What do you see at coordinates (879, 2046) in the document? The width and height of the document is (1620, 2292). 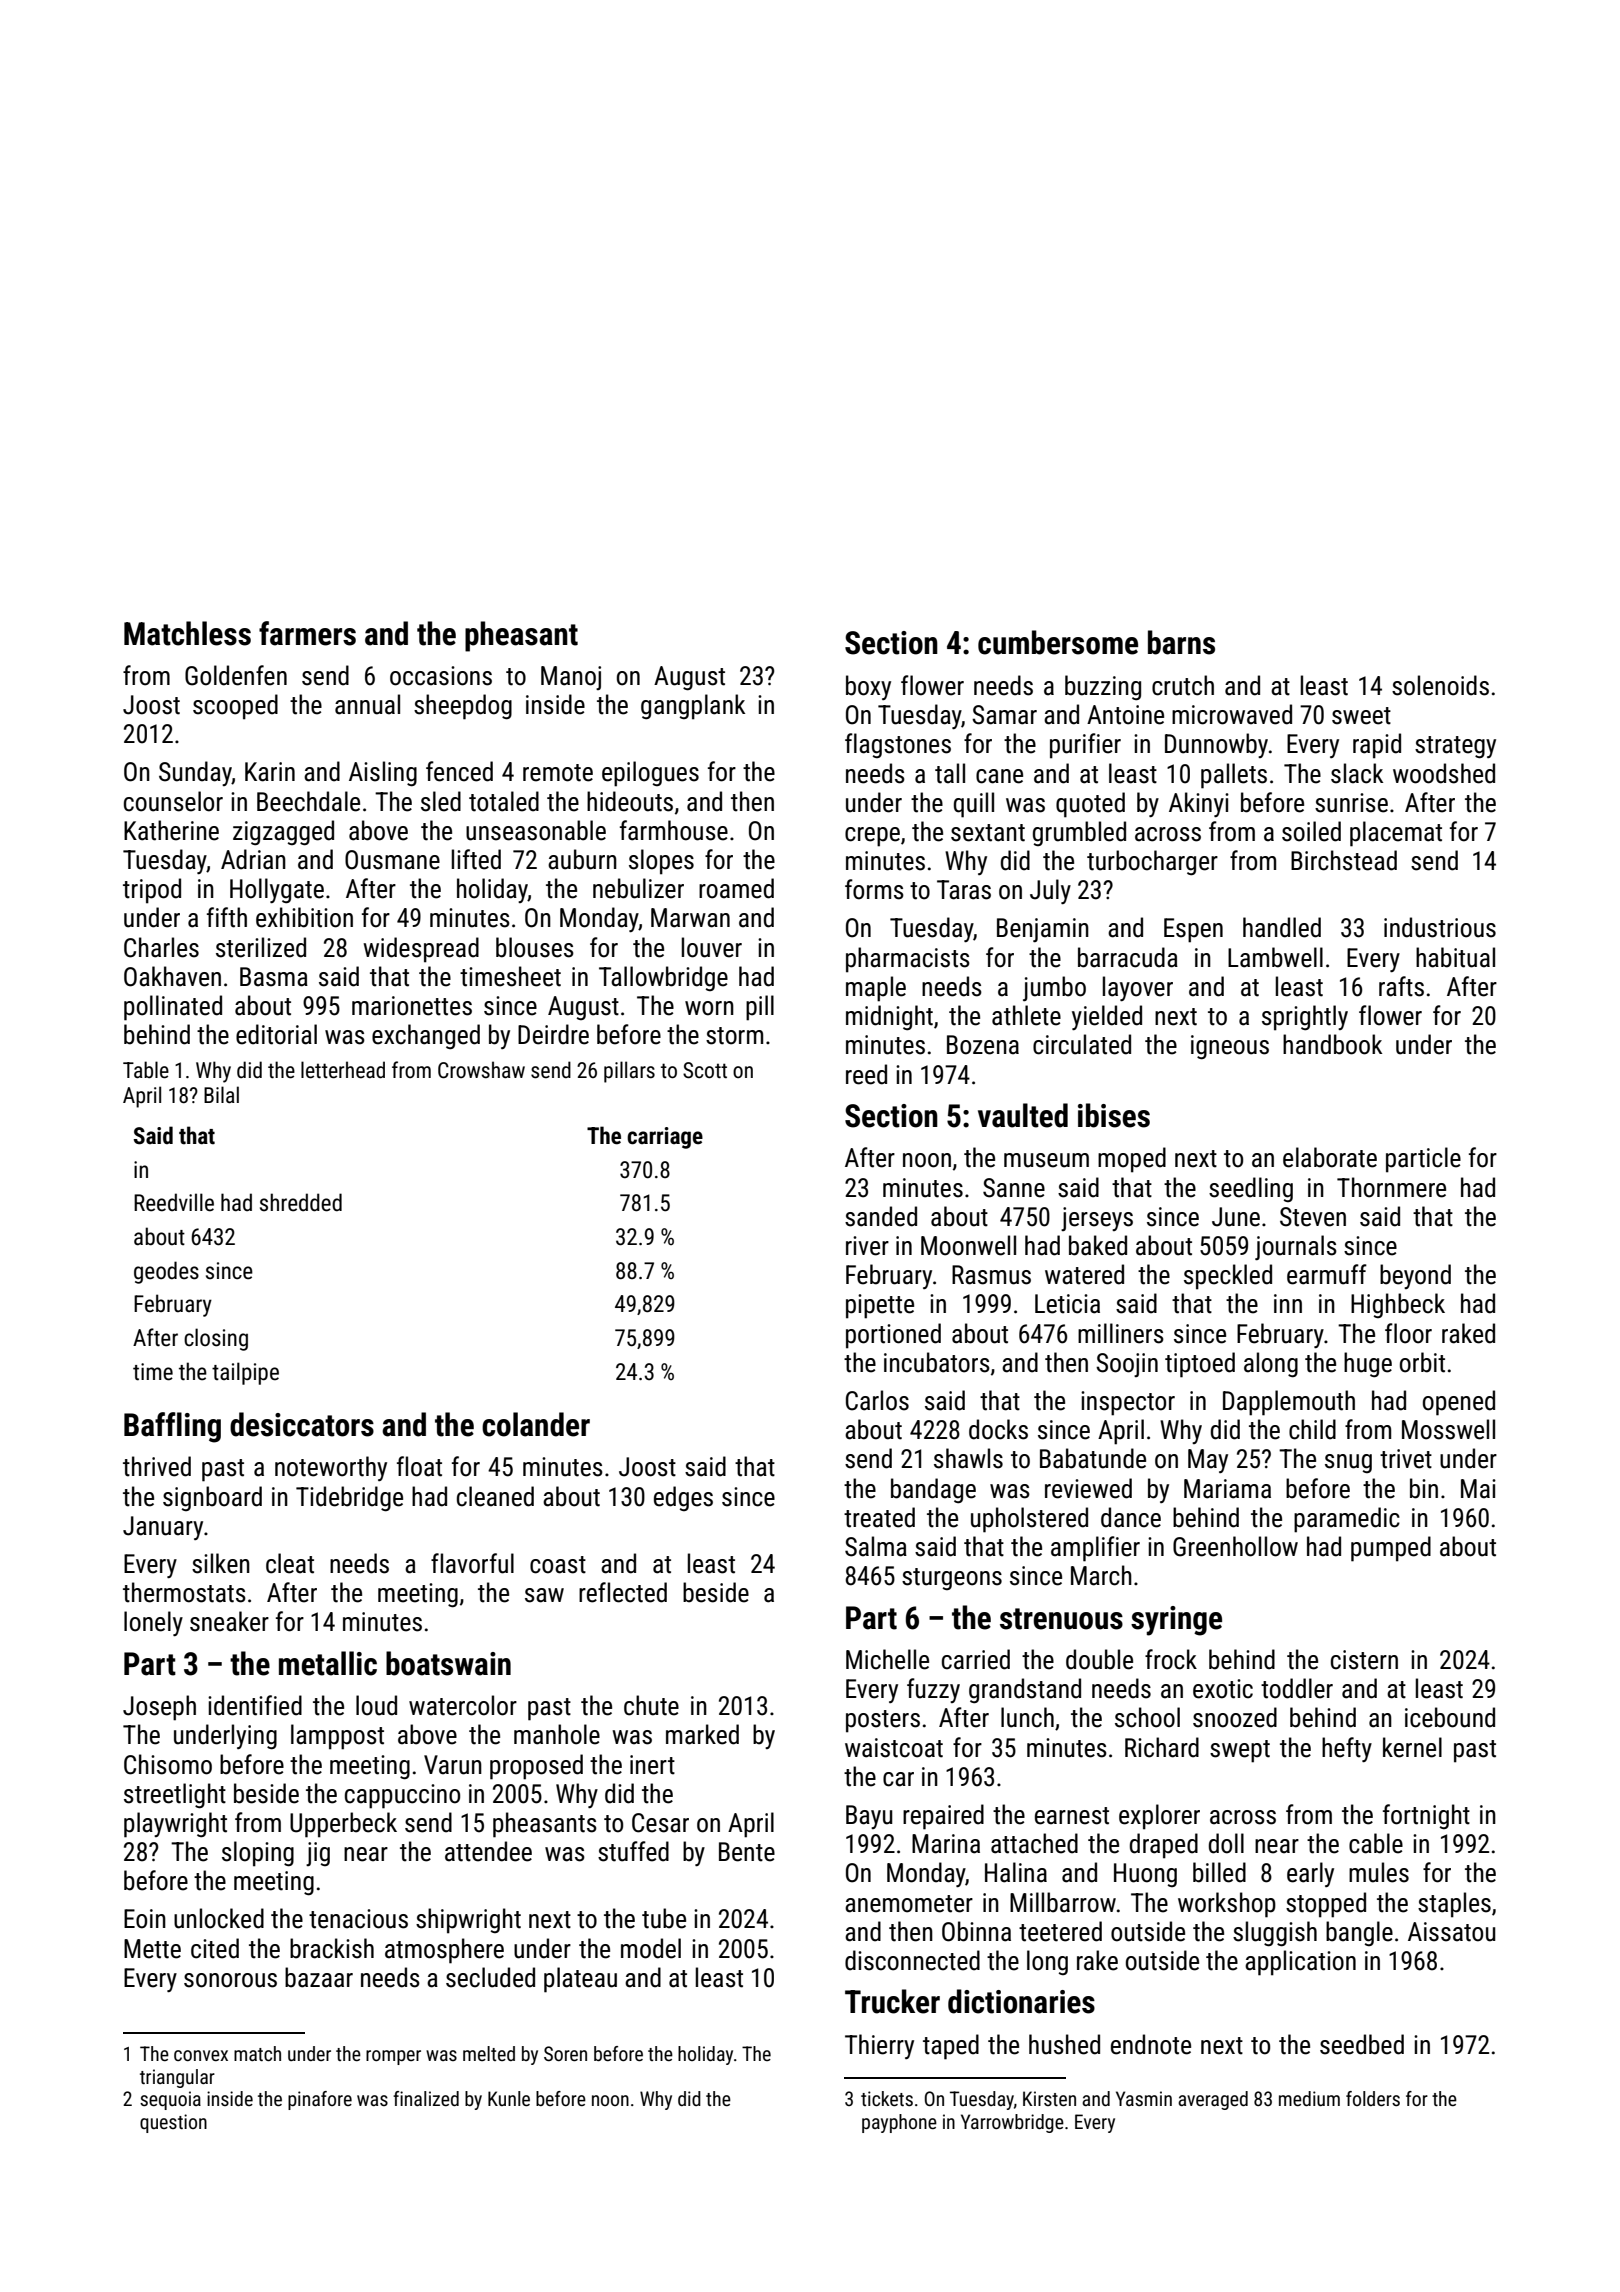 I see `Thierry` at bounding box center [879, 2046].
